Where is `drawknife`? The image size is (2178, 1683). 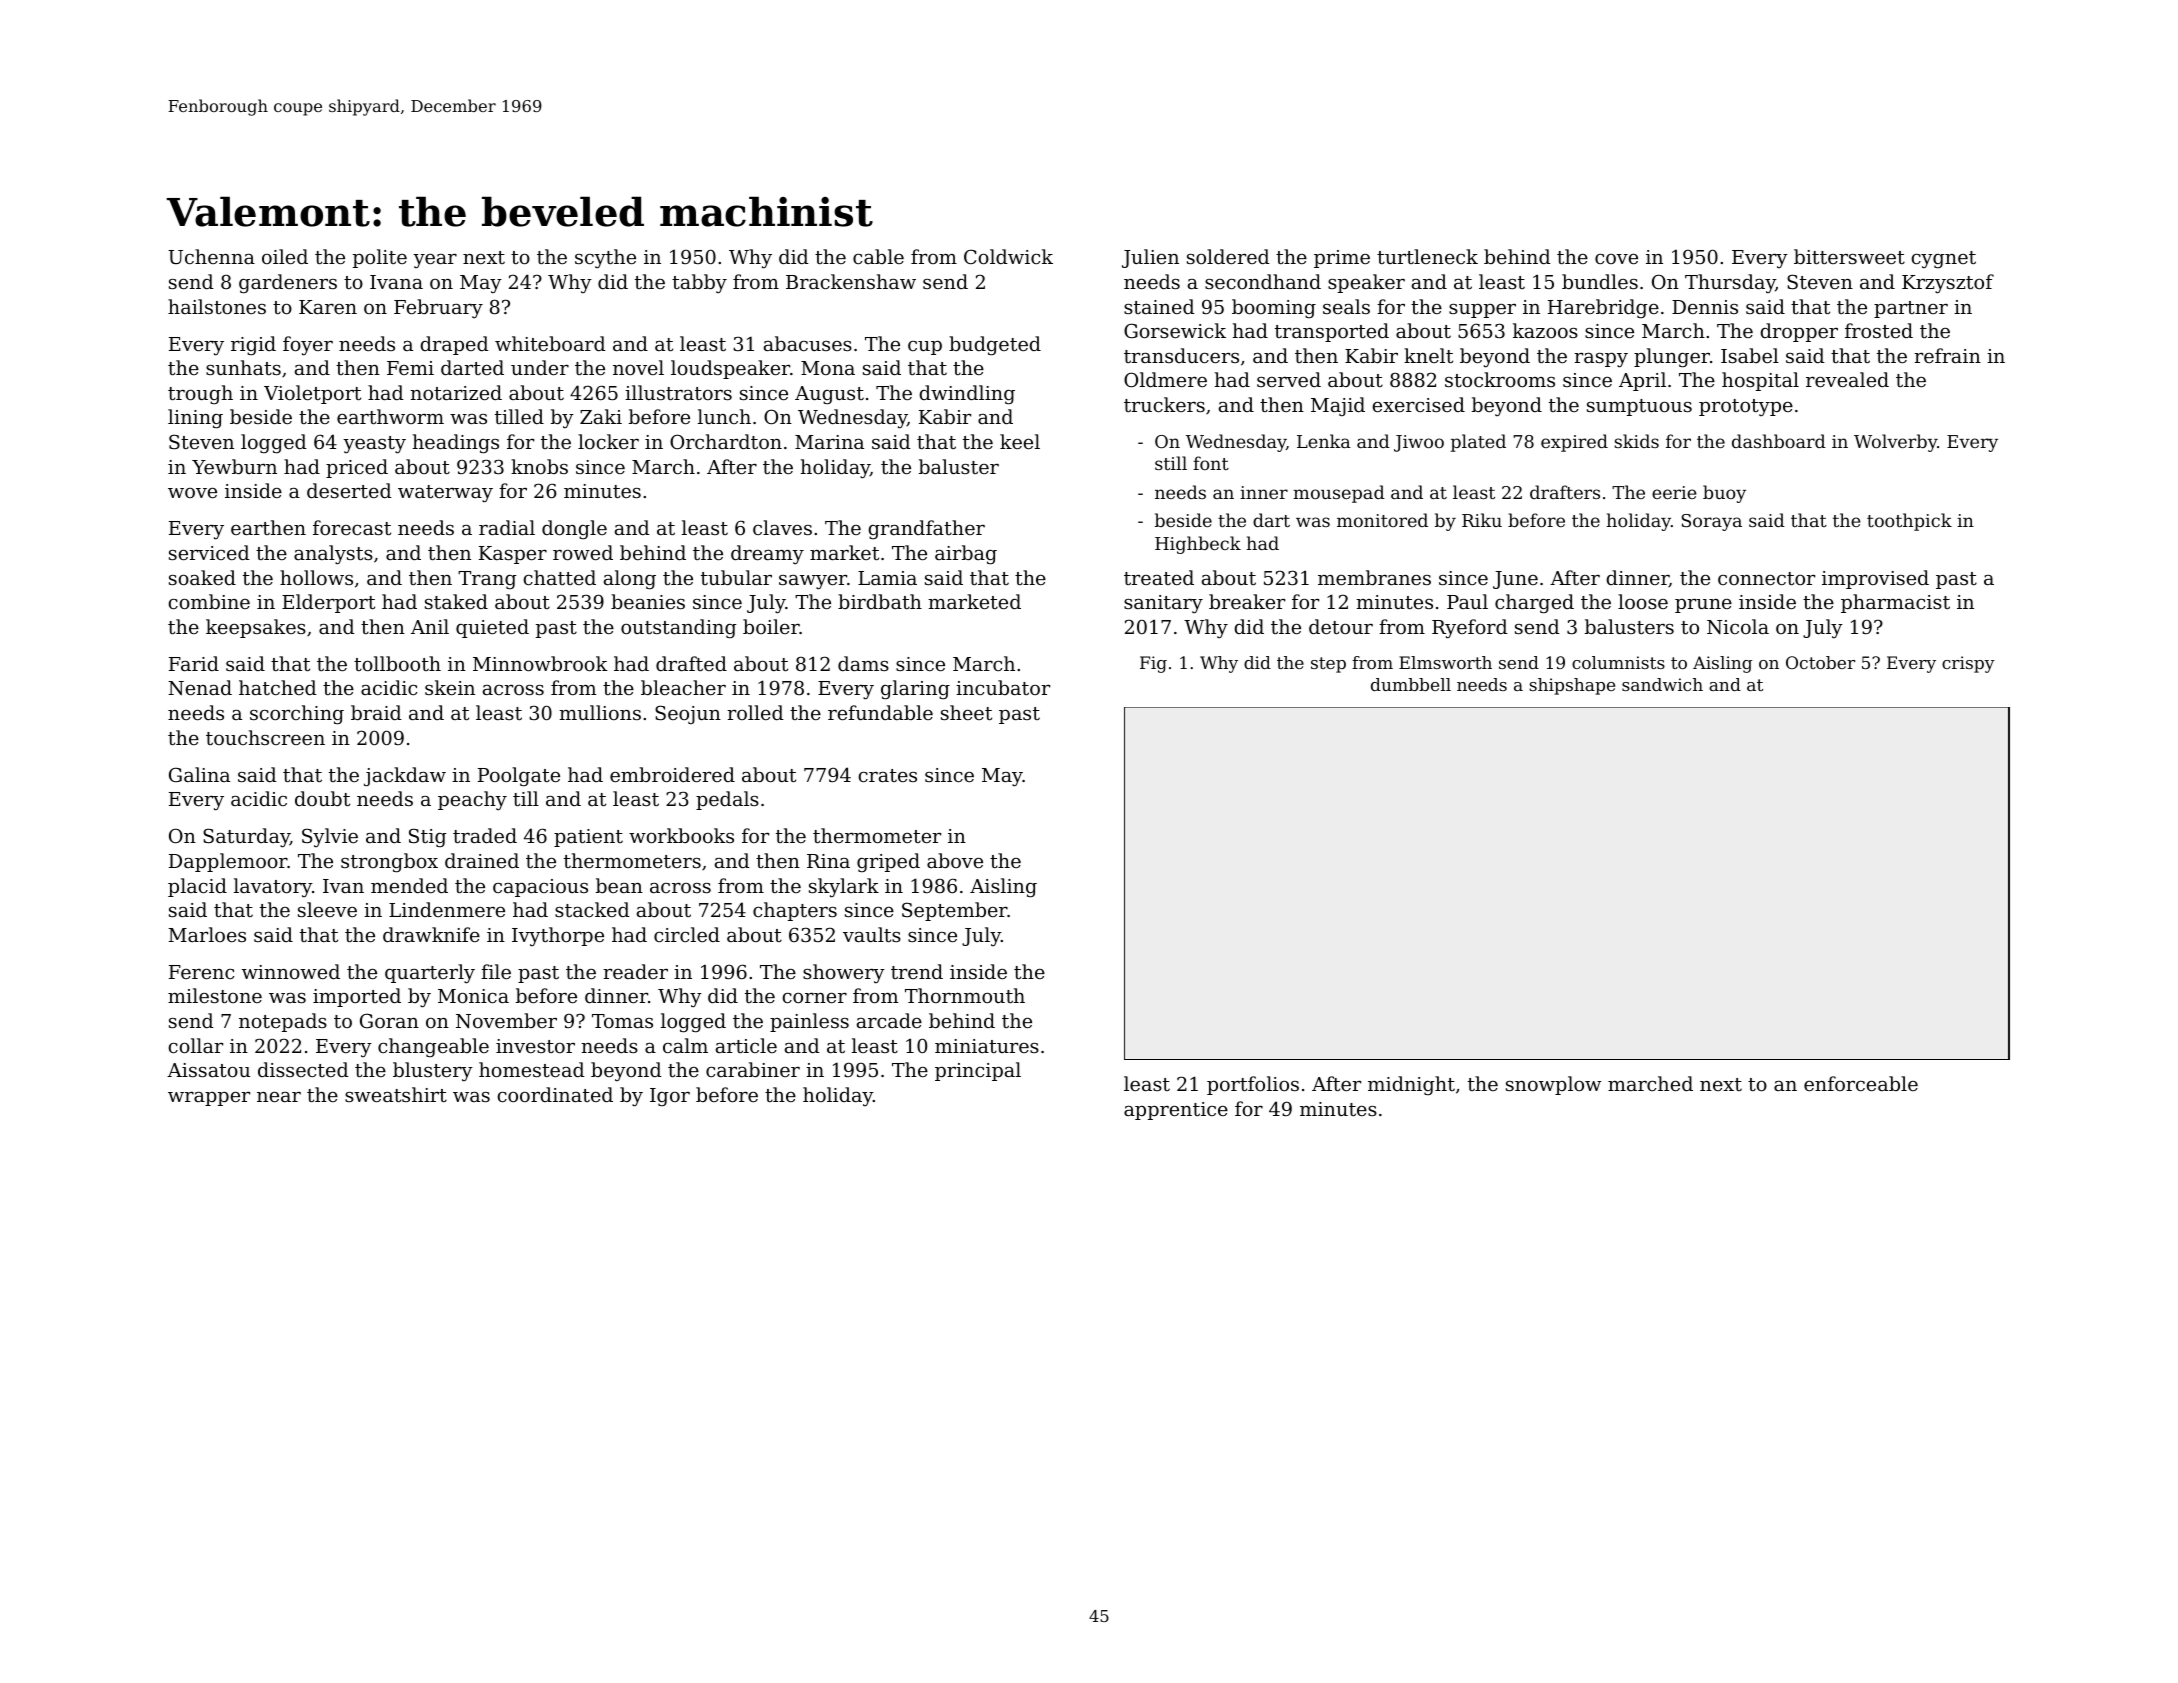 drawknife is located at coordinates (431, 934).
